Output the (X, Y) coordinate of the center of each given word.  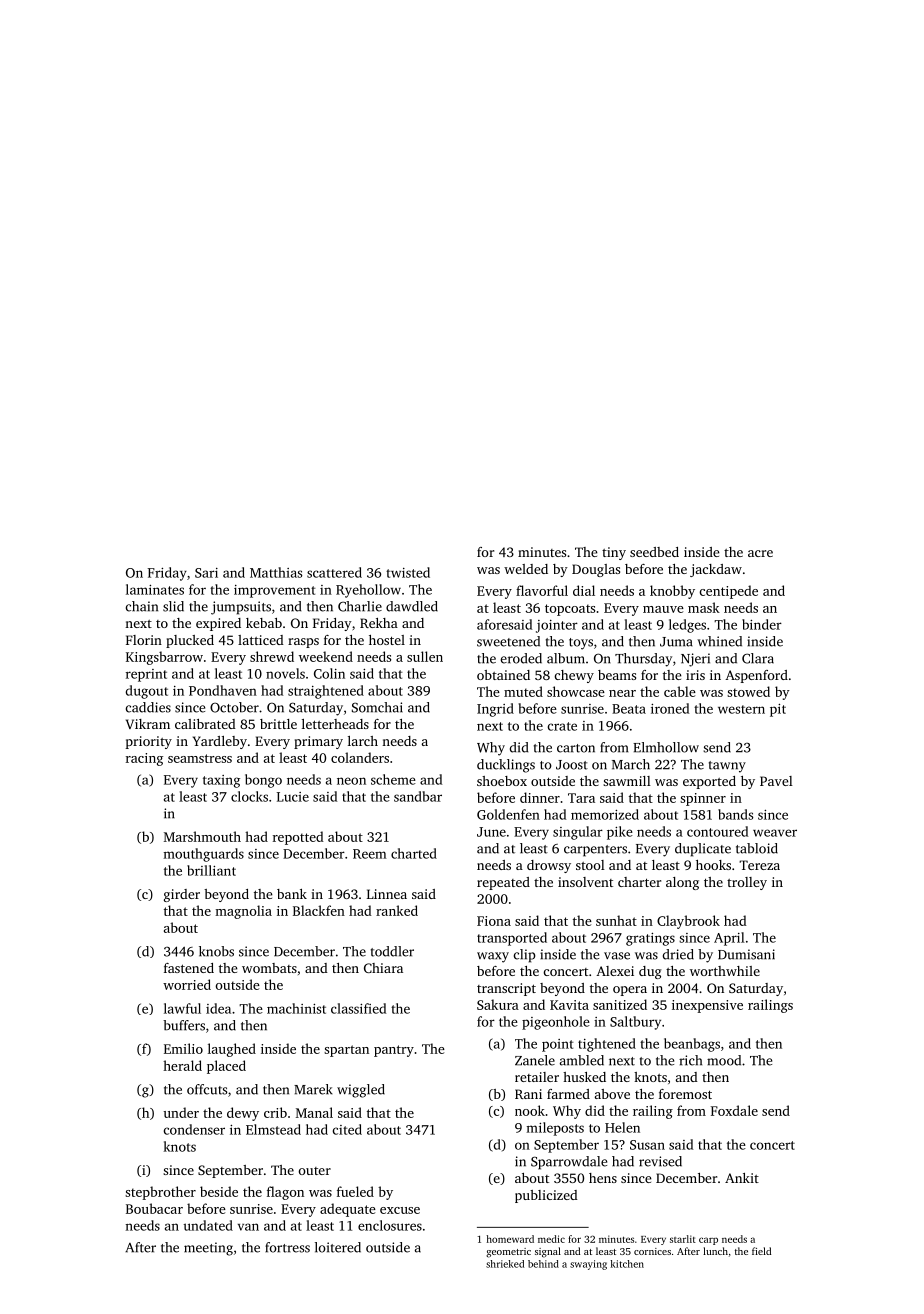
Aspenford (756, 676)
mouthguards (204, 855)
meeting (208, 1249)
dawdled (412, 606)
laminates (155, 589)
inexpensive (707, 1006)
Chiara (383, 968)
